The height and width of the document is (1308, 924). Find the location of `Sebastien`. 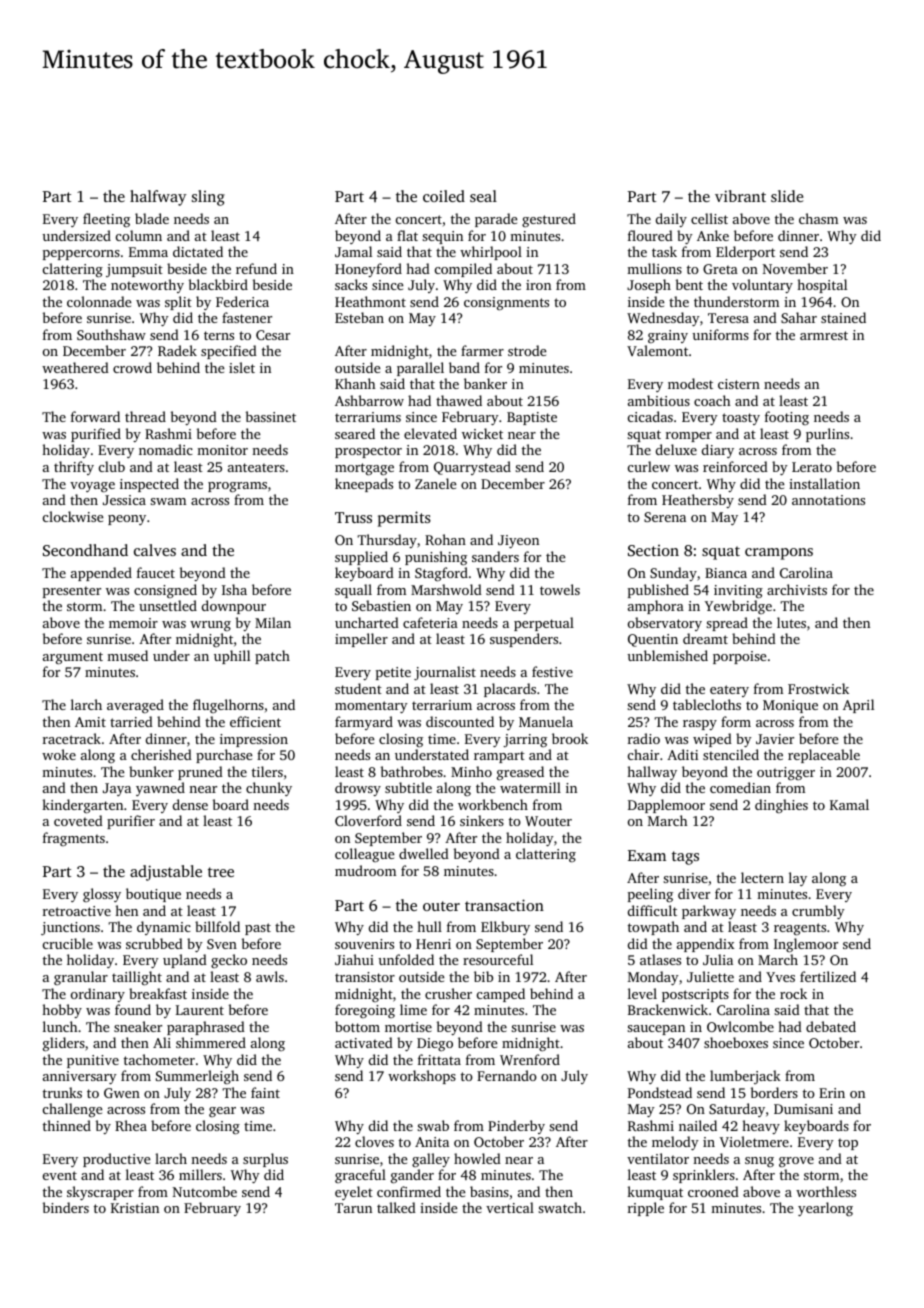

Sebastien is located at coordinates (381, 605).
